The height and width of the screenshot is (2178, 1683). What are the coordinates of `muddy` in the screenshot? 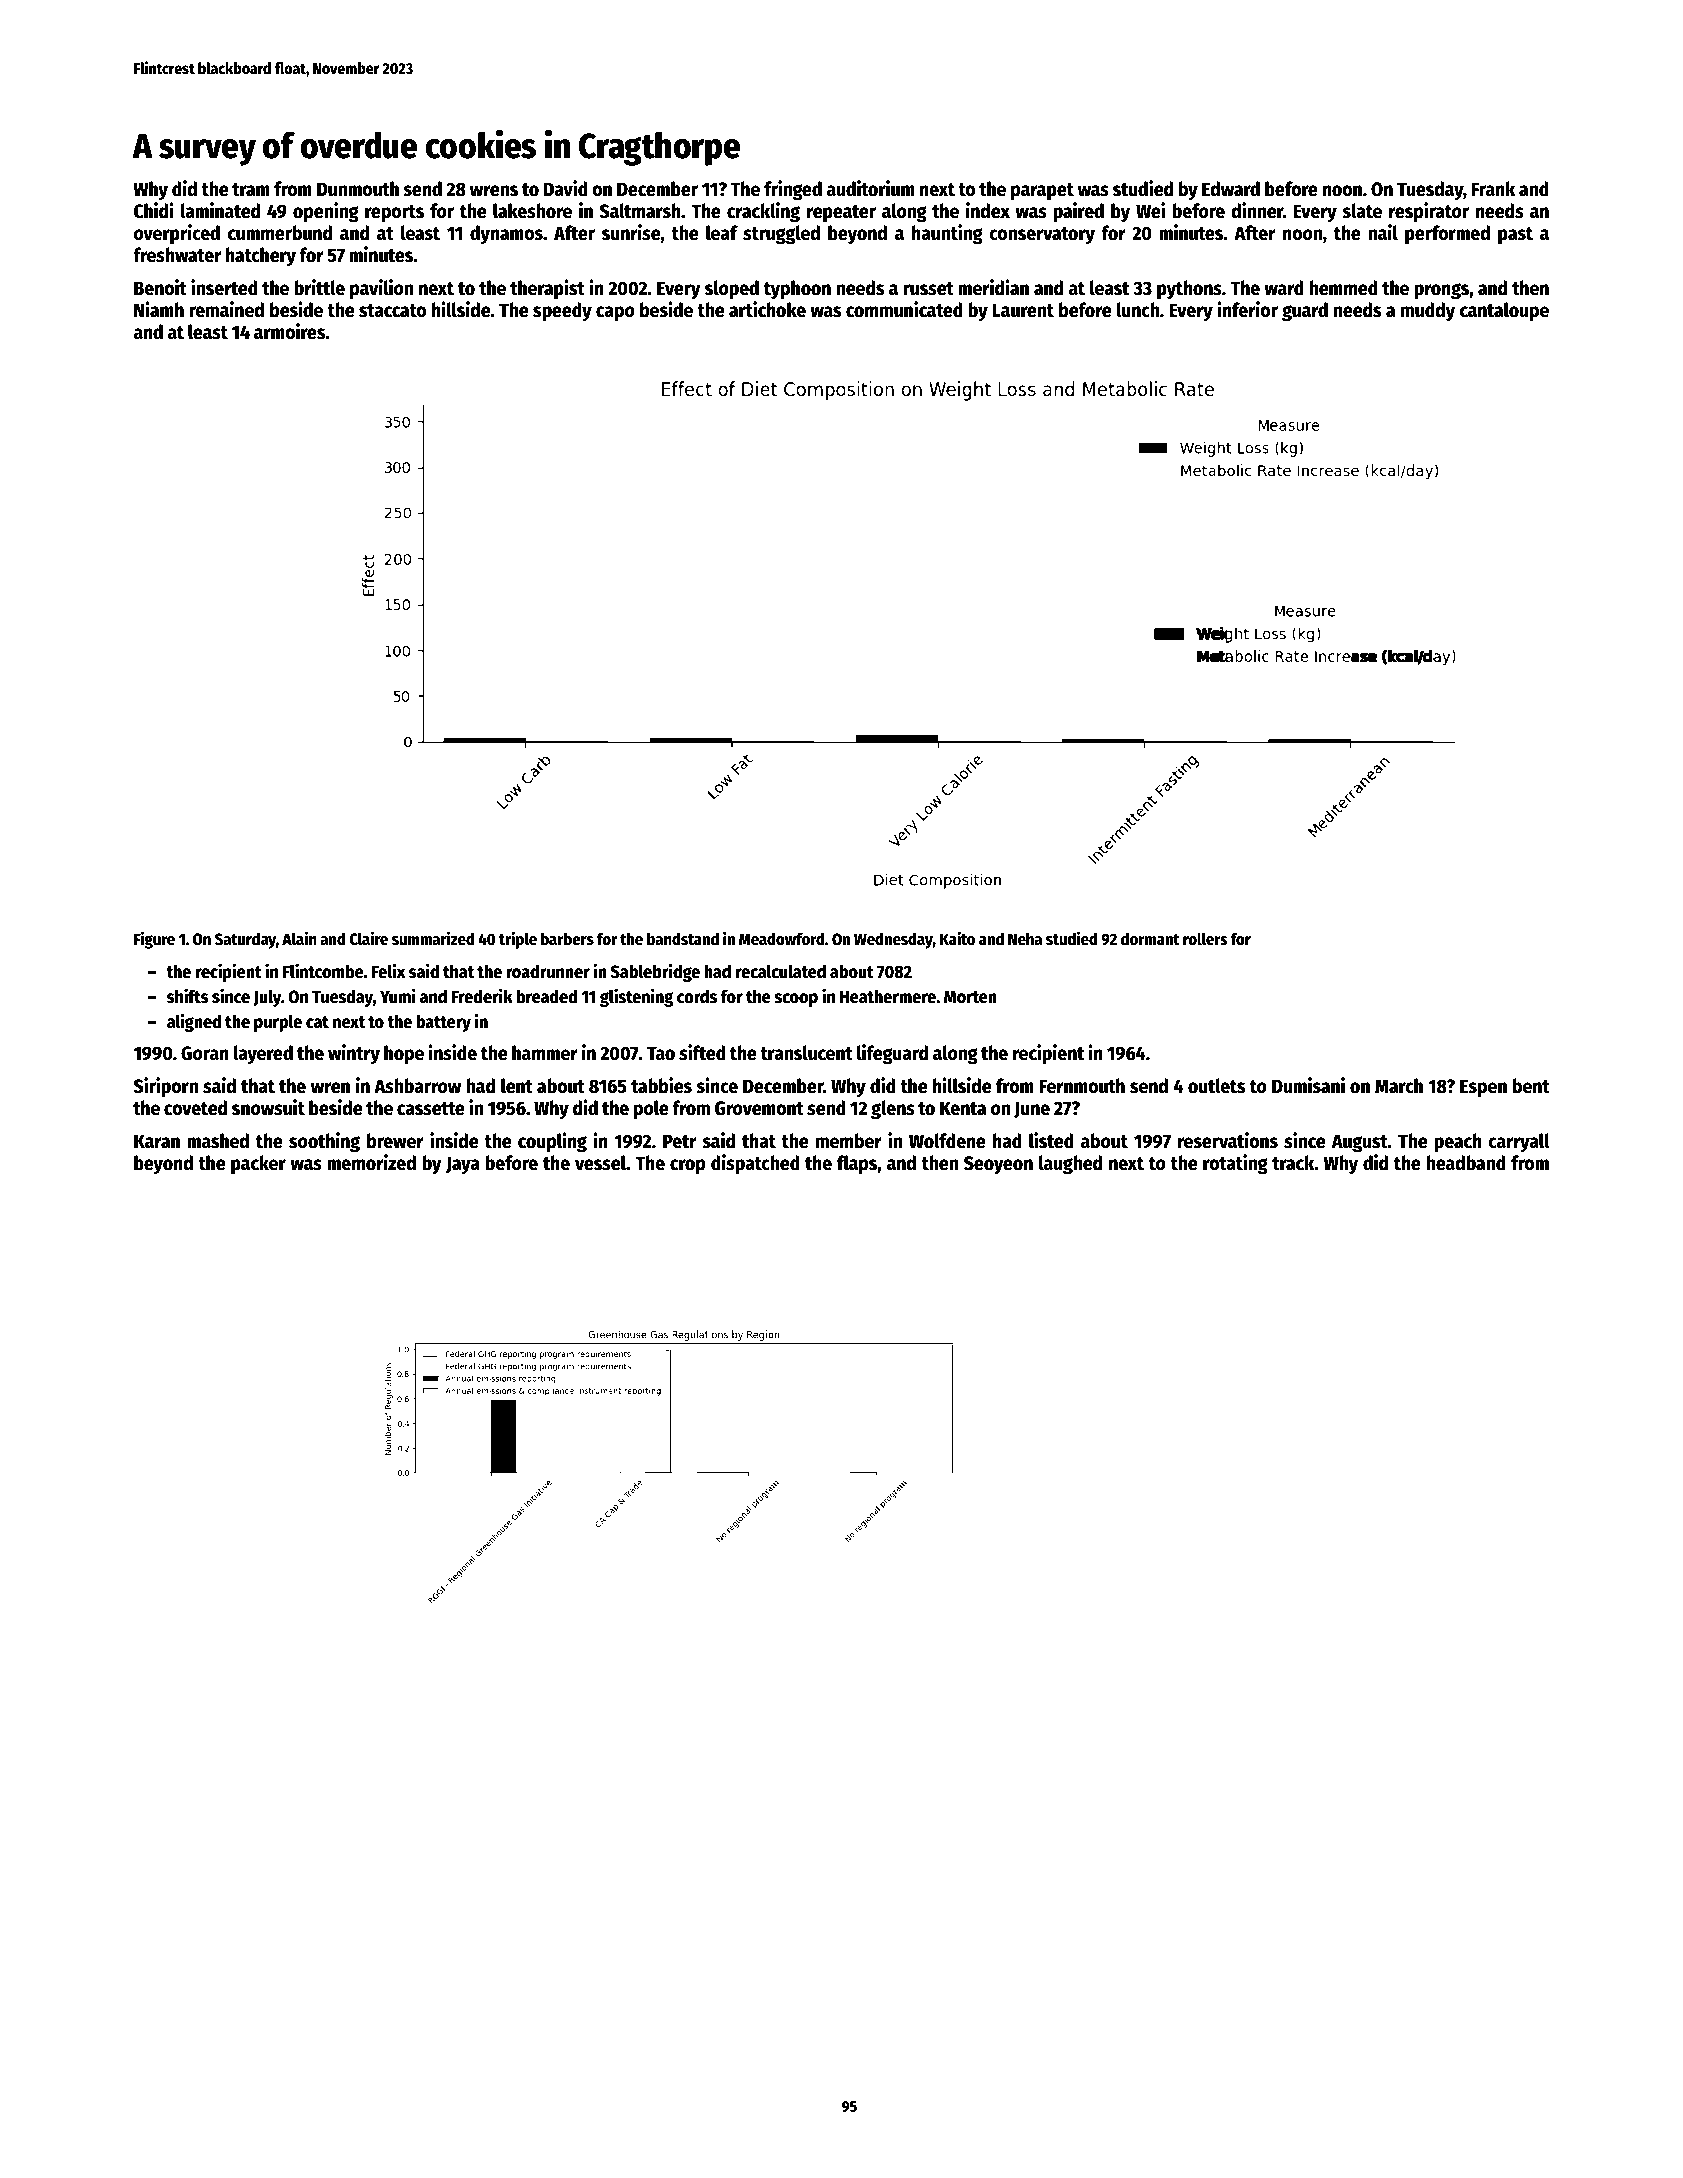 It's located at (1428, 311).
